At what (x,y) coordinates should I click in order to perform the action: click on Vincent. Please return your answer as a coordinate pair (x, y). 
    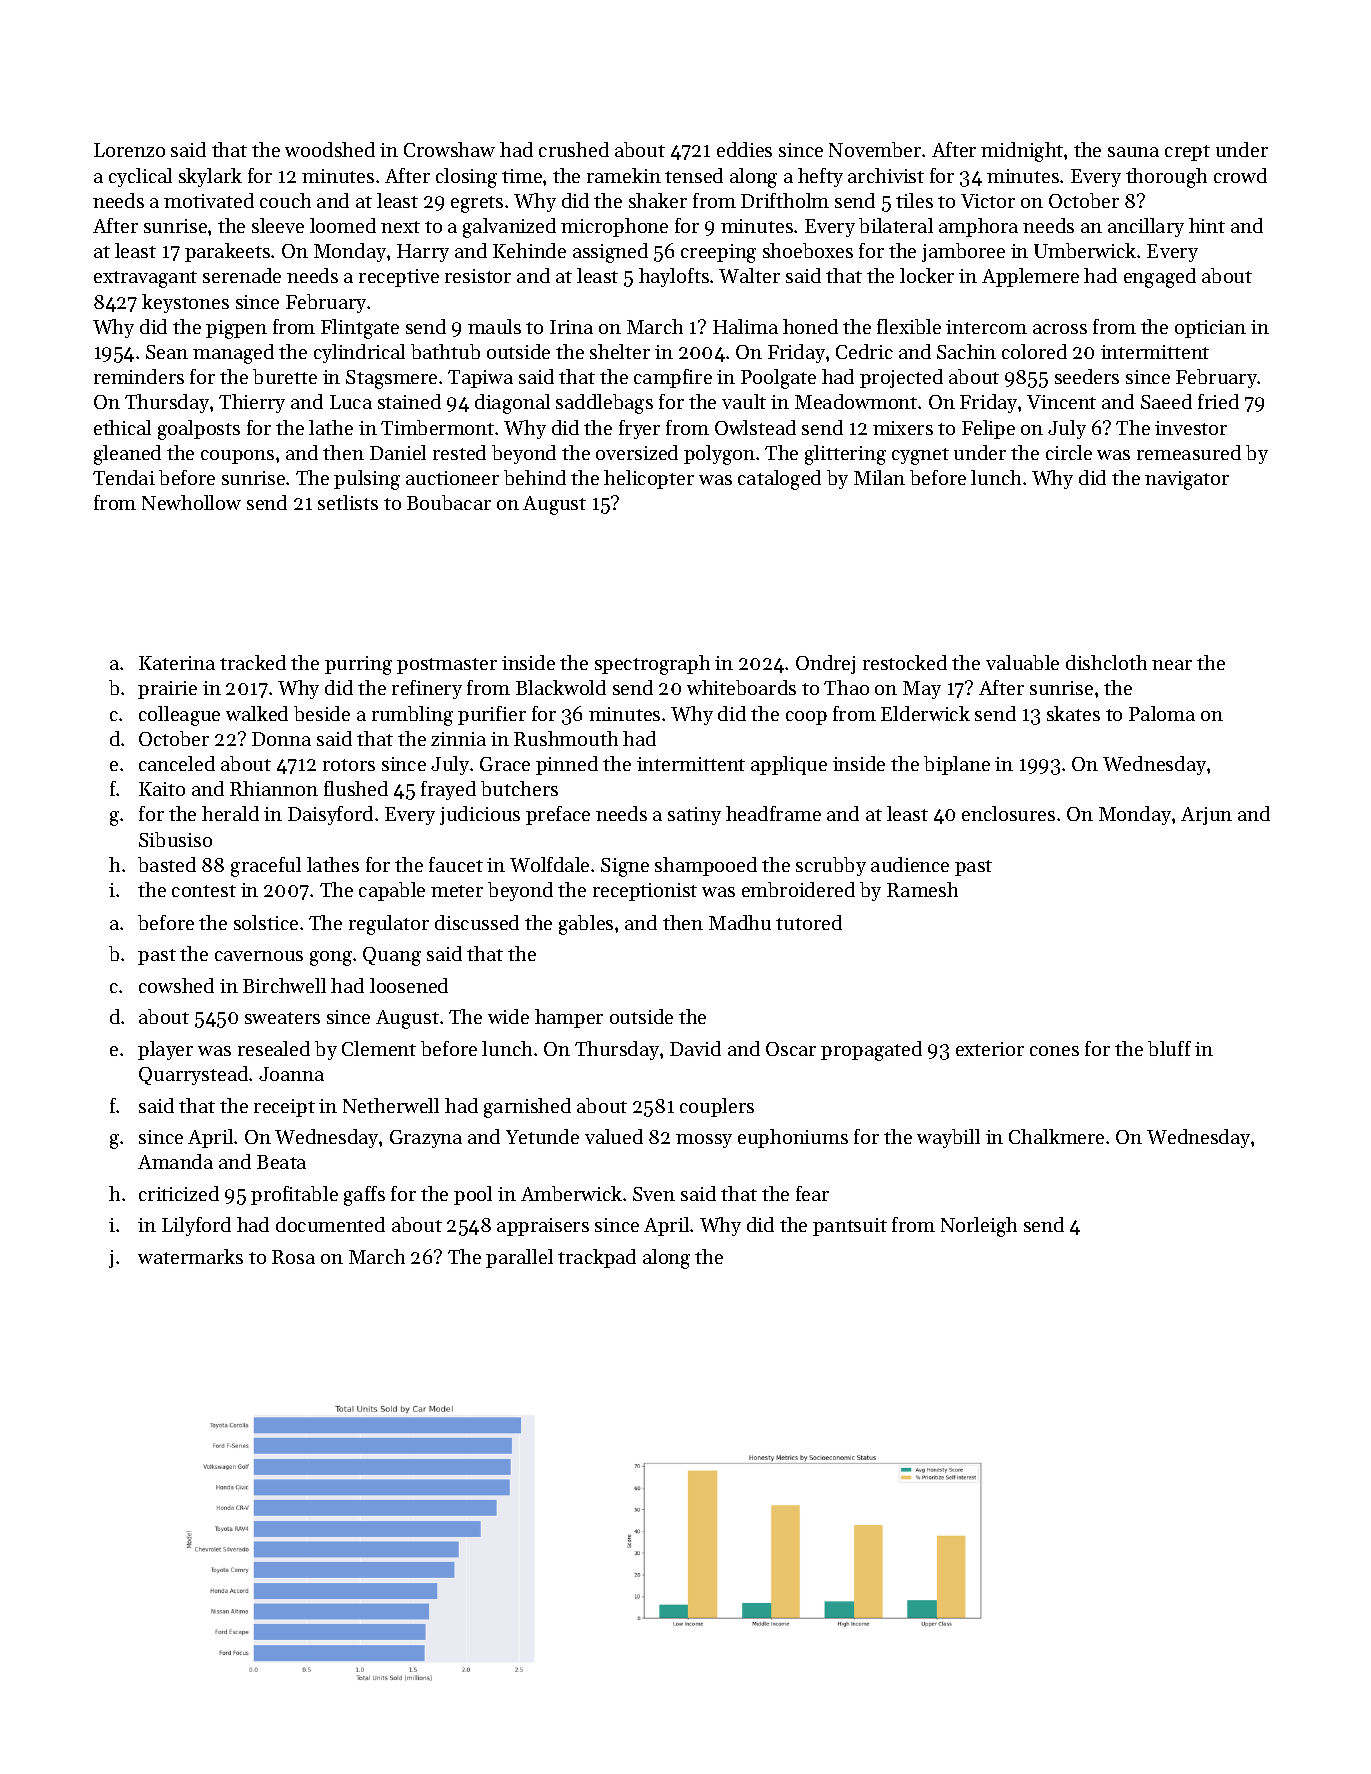
    Looking at the image, I should click on (1061, 402).
